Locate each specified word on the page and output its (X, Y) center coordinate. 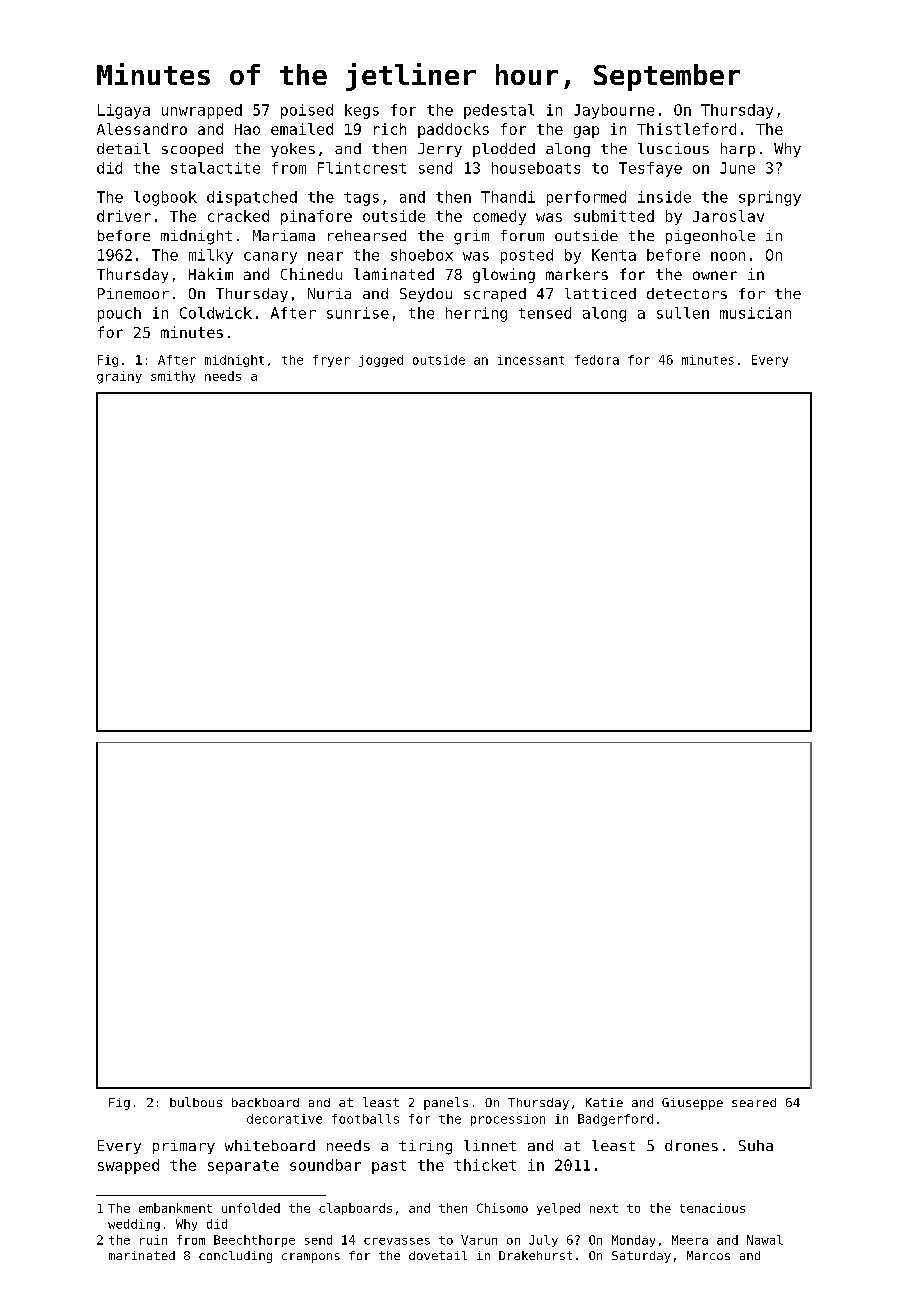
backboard (265, 1102)
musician (755, 313)
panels (446, 1103)
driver (124, 216)
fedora (597, 360)
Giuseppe (692, 1104)
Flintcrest (362, 168)
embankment (175, 1208)
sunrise (358, 313)
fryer (331, 361)
